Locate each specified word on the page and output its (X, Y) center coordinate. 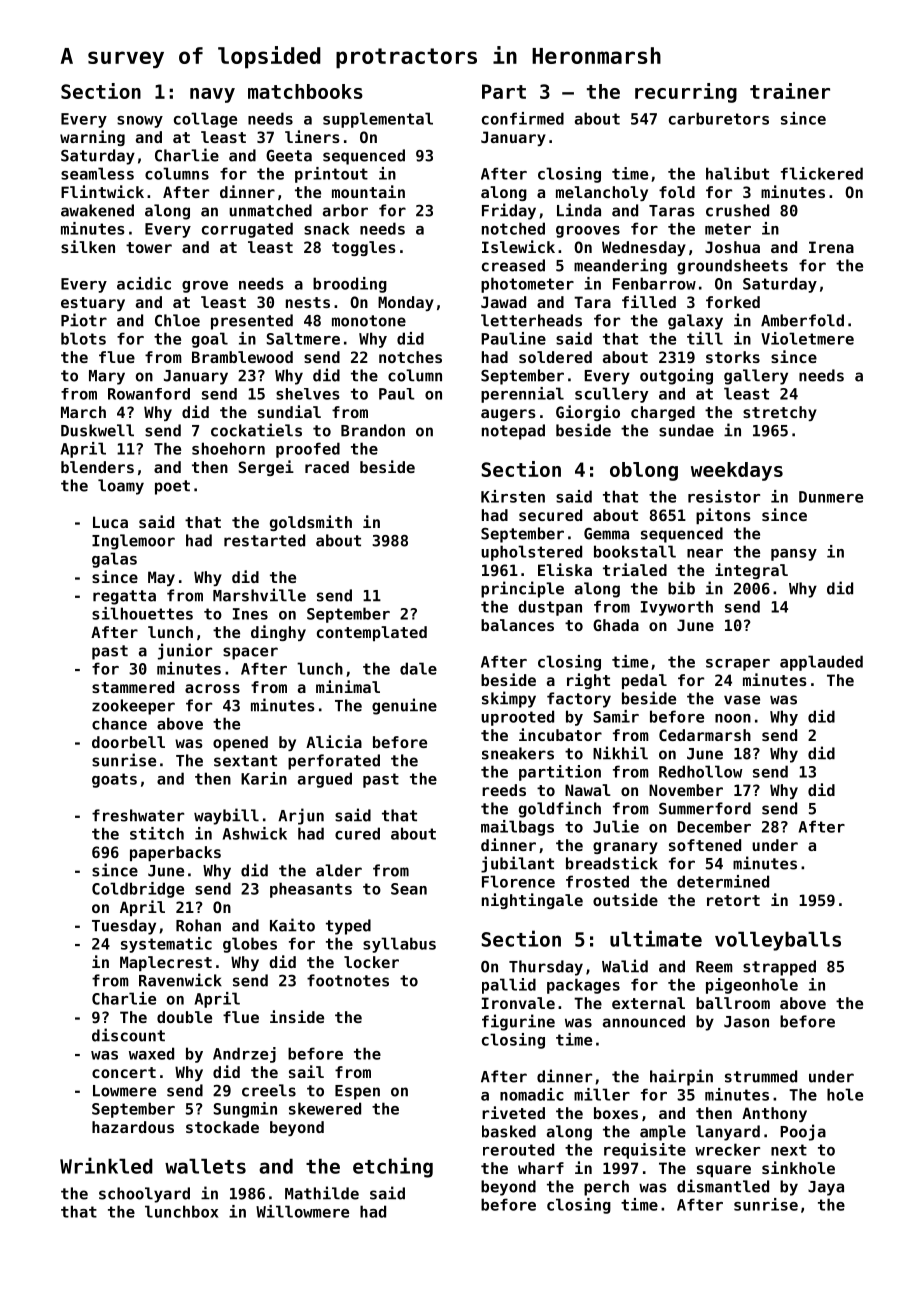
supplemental (378, 120)
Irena (831, 247)
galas (114, 560)
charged (663, 413)
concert (124, 1072)
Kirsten (513, 496)
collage (205, 120)
